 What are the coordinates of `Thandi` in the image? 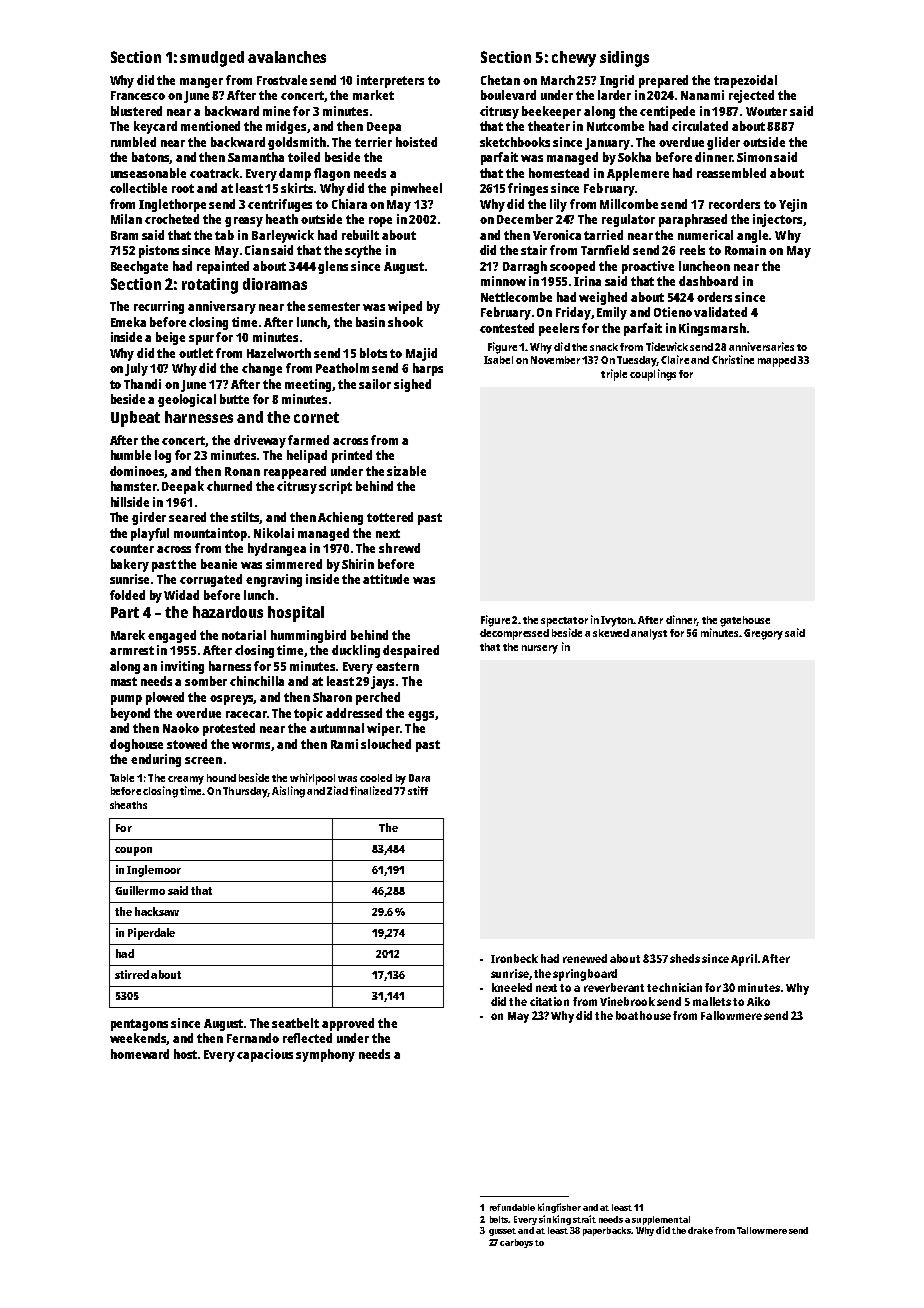 It's located at (142, 384).
